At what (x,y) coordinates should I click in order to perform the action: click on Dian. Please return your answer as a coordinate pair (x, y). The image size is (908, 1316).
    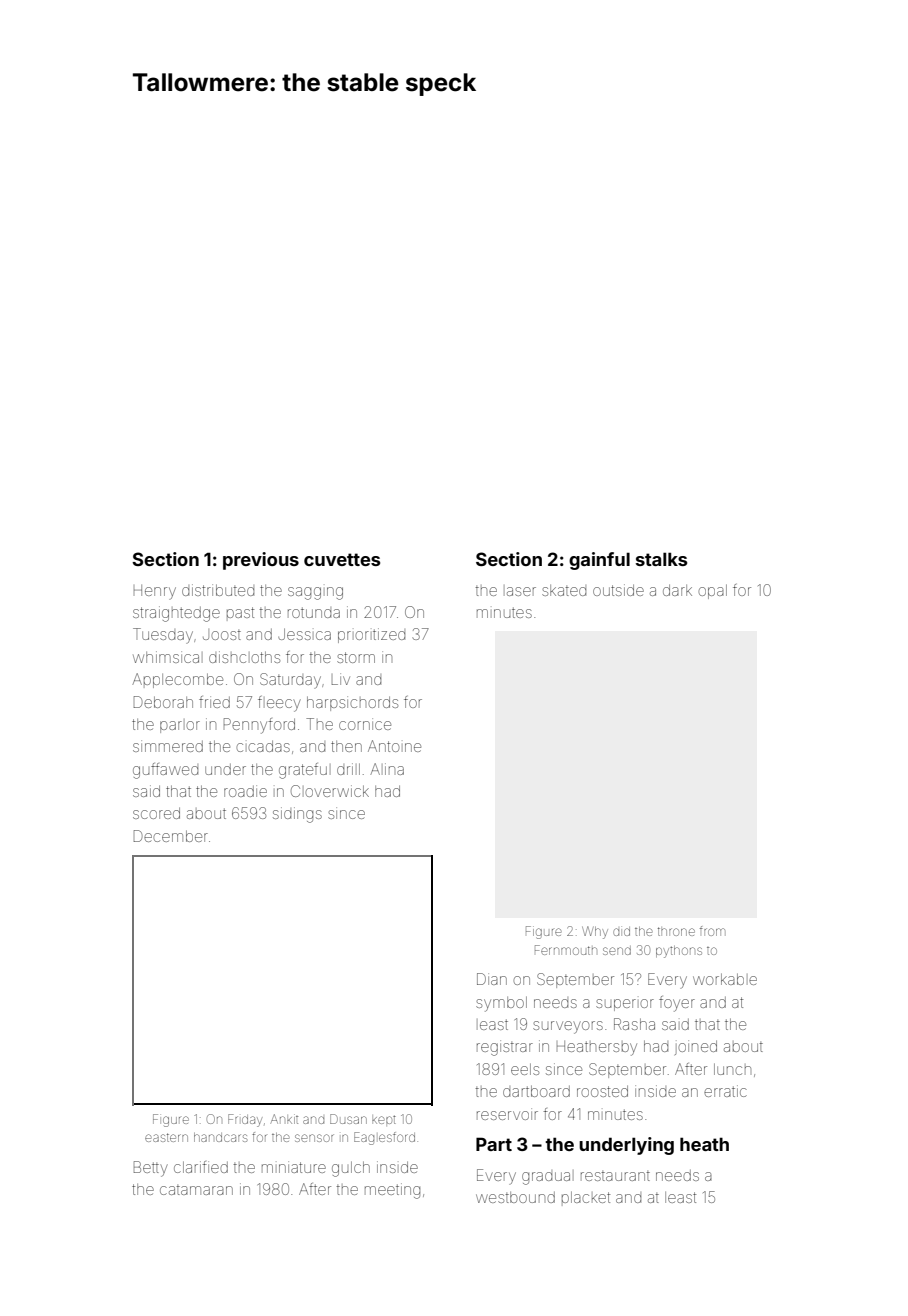
    Looking at the image, I should click on (492, 979).
